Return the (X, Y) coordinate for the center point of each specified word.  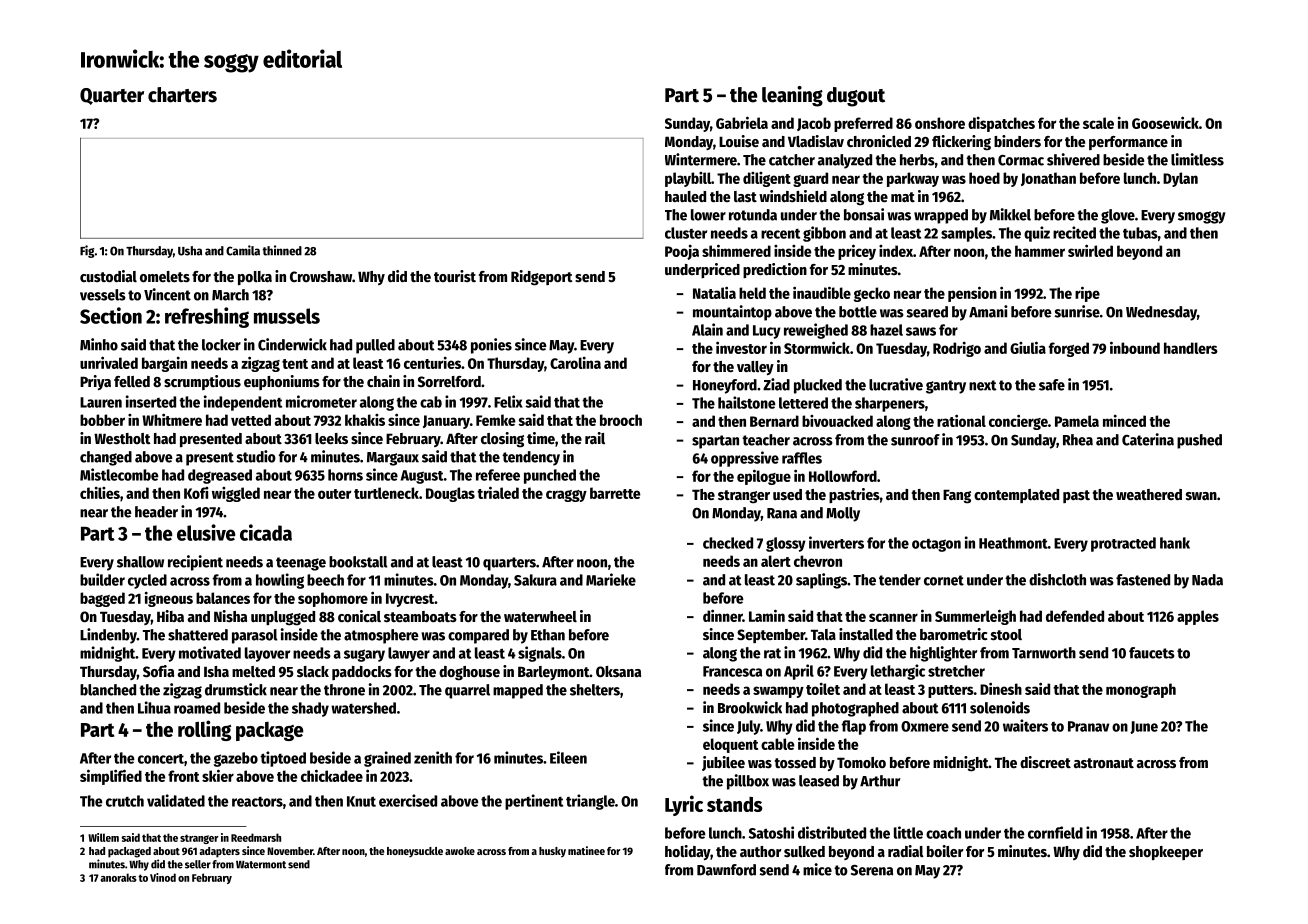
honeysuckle (415, 852)
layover (267, 654)
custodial (108, 276)
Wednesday (1161, 313)
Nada (1207, 580)
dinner (723, 615)
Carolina (575, 363)
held (752, 293)
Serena (872, 870)
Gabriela (742, 122)
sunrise (1077, 311)
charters (182, 95)
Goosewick (1165, 122)
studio (256, 456)
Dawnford (726, 870)
